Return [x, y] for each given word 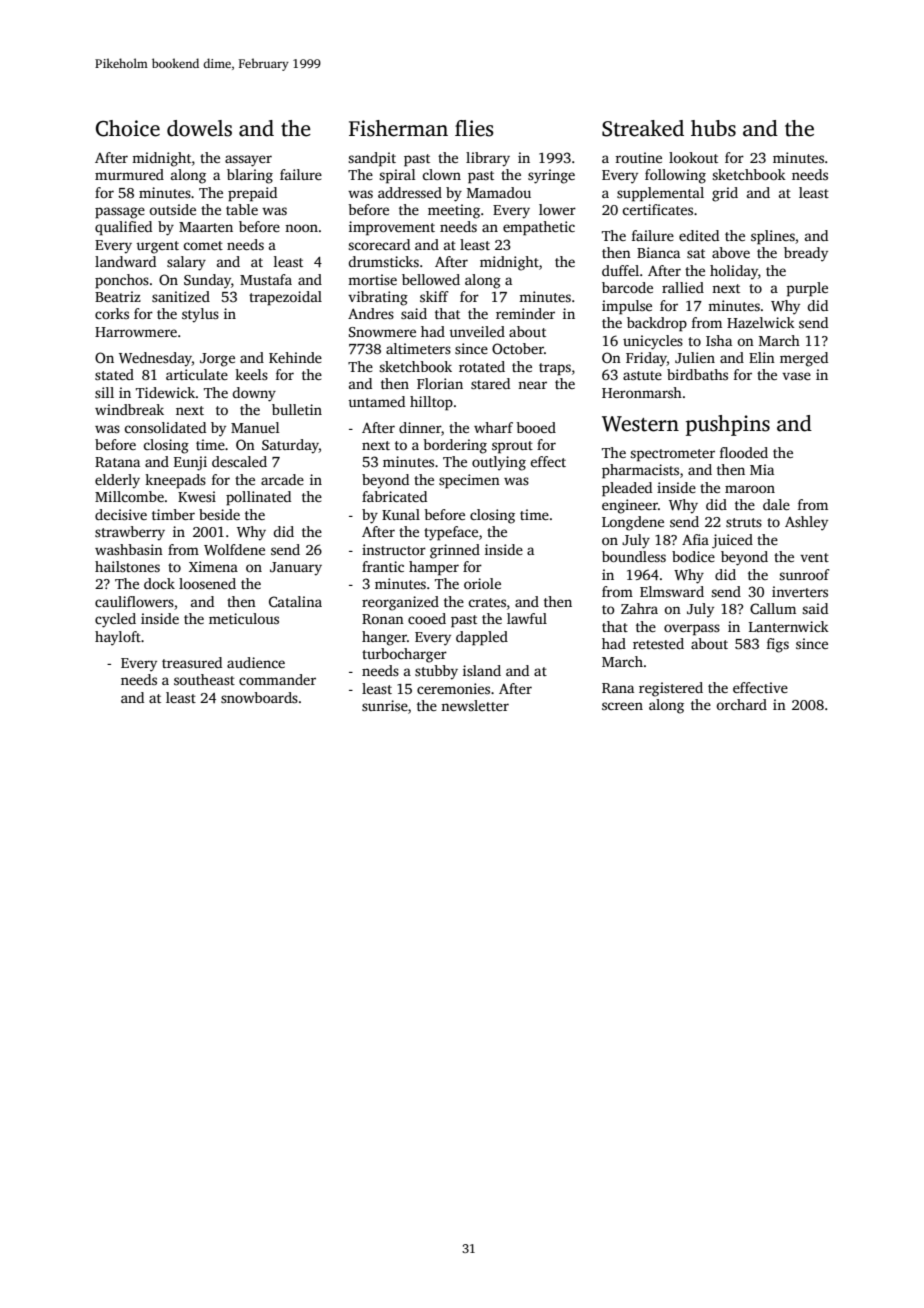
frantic [383, 566]
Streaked [643, 128]
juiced [732, 541]
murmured [129, 174]
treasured [192, 662]
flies [474, 128]
